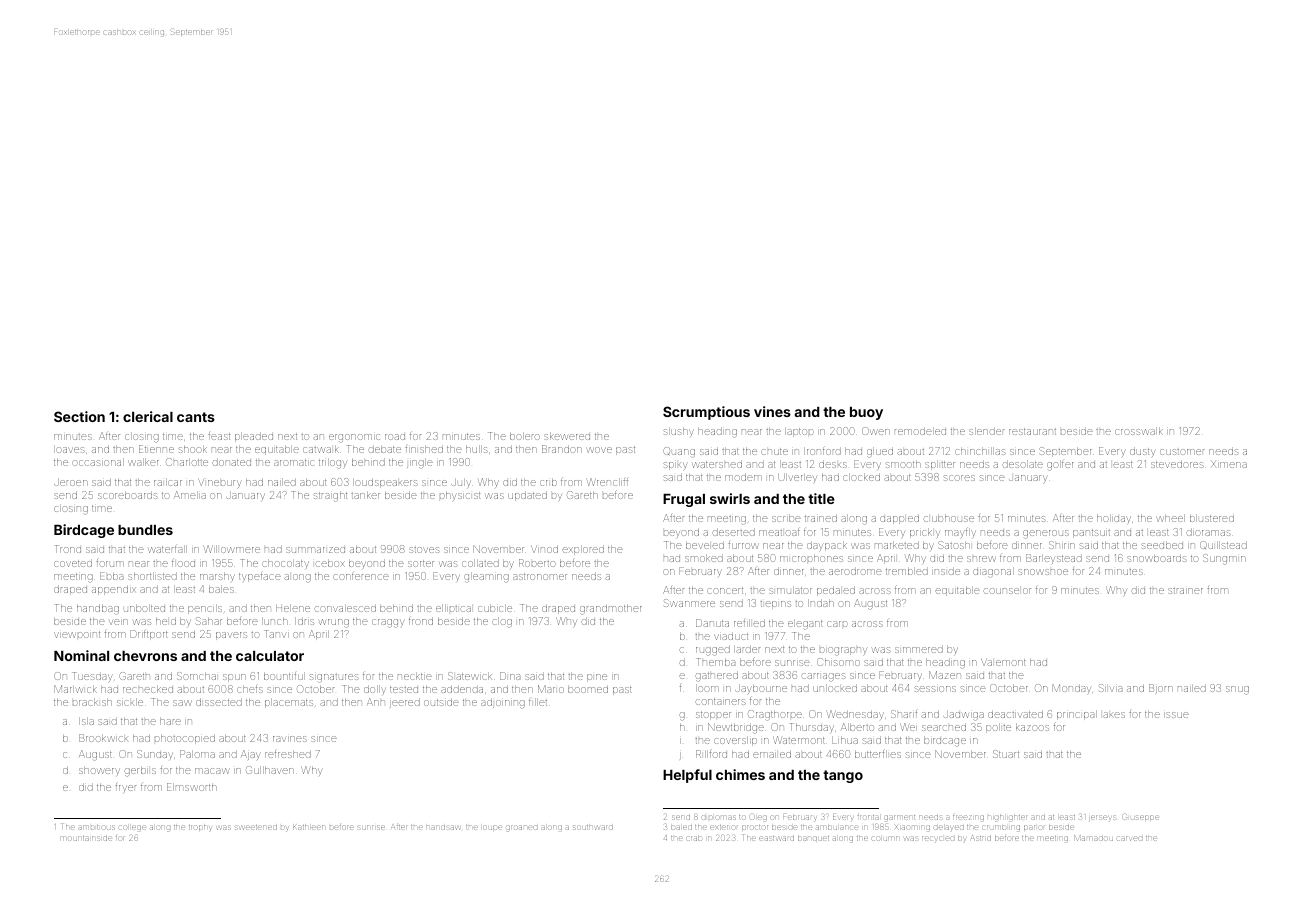 This screenshot has height=924, width=1308. What do you see at coordinates (270, 656) in the screenshot?
I see `calculator` at bounding box center [270, 656].
